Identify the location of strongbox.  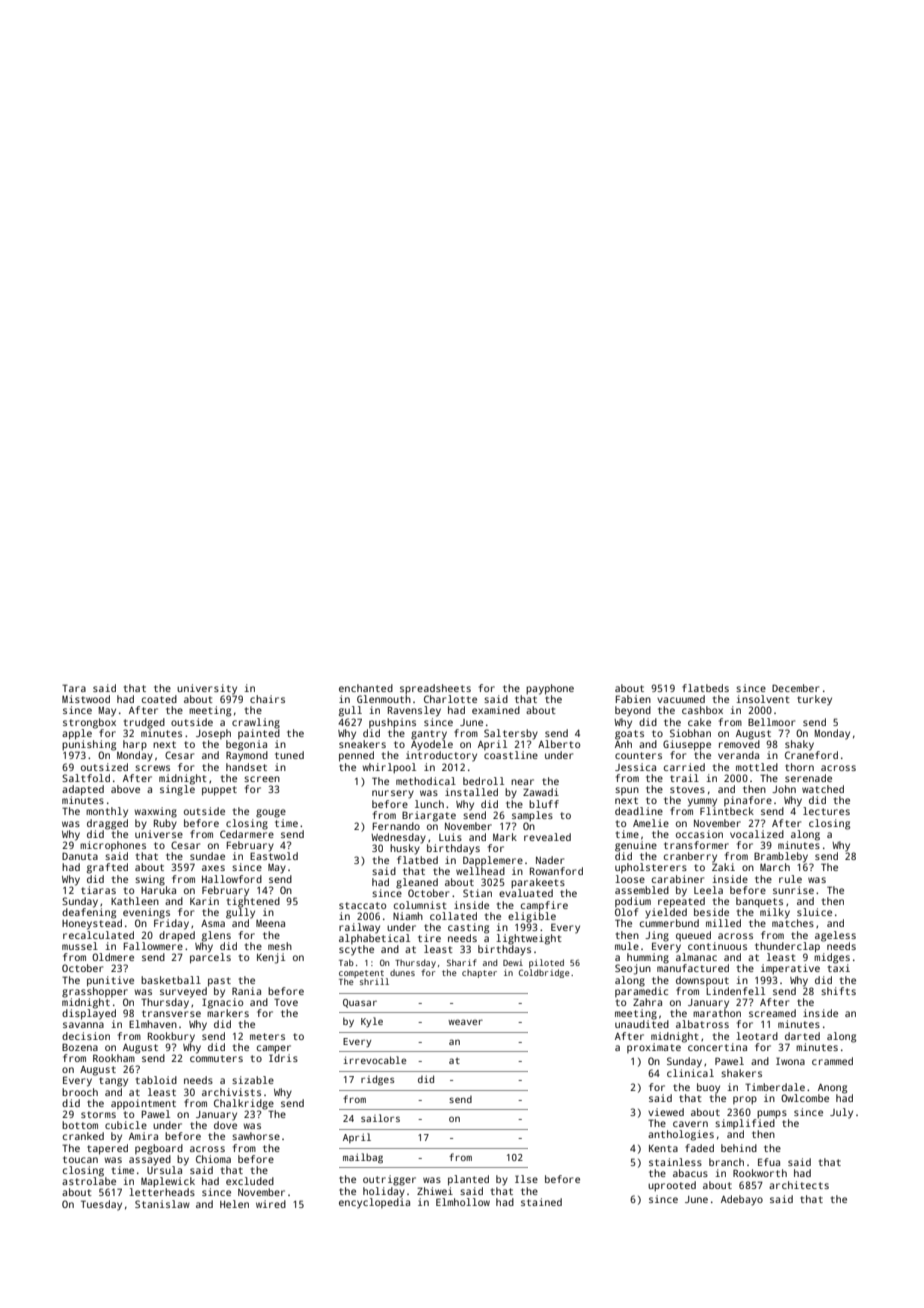
(89, 723).
